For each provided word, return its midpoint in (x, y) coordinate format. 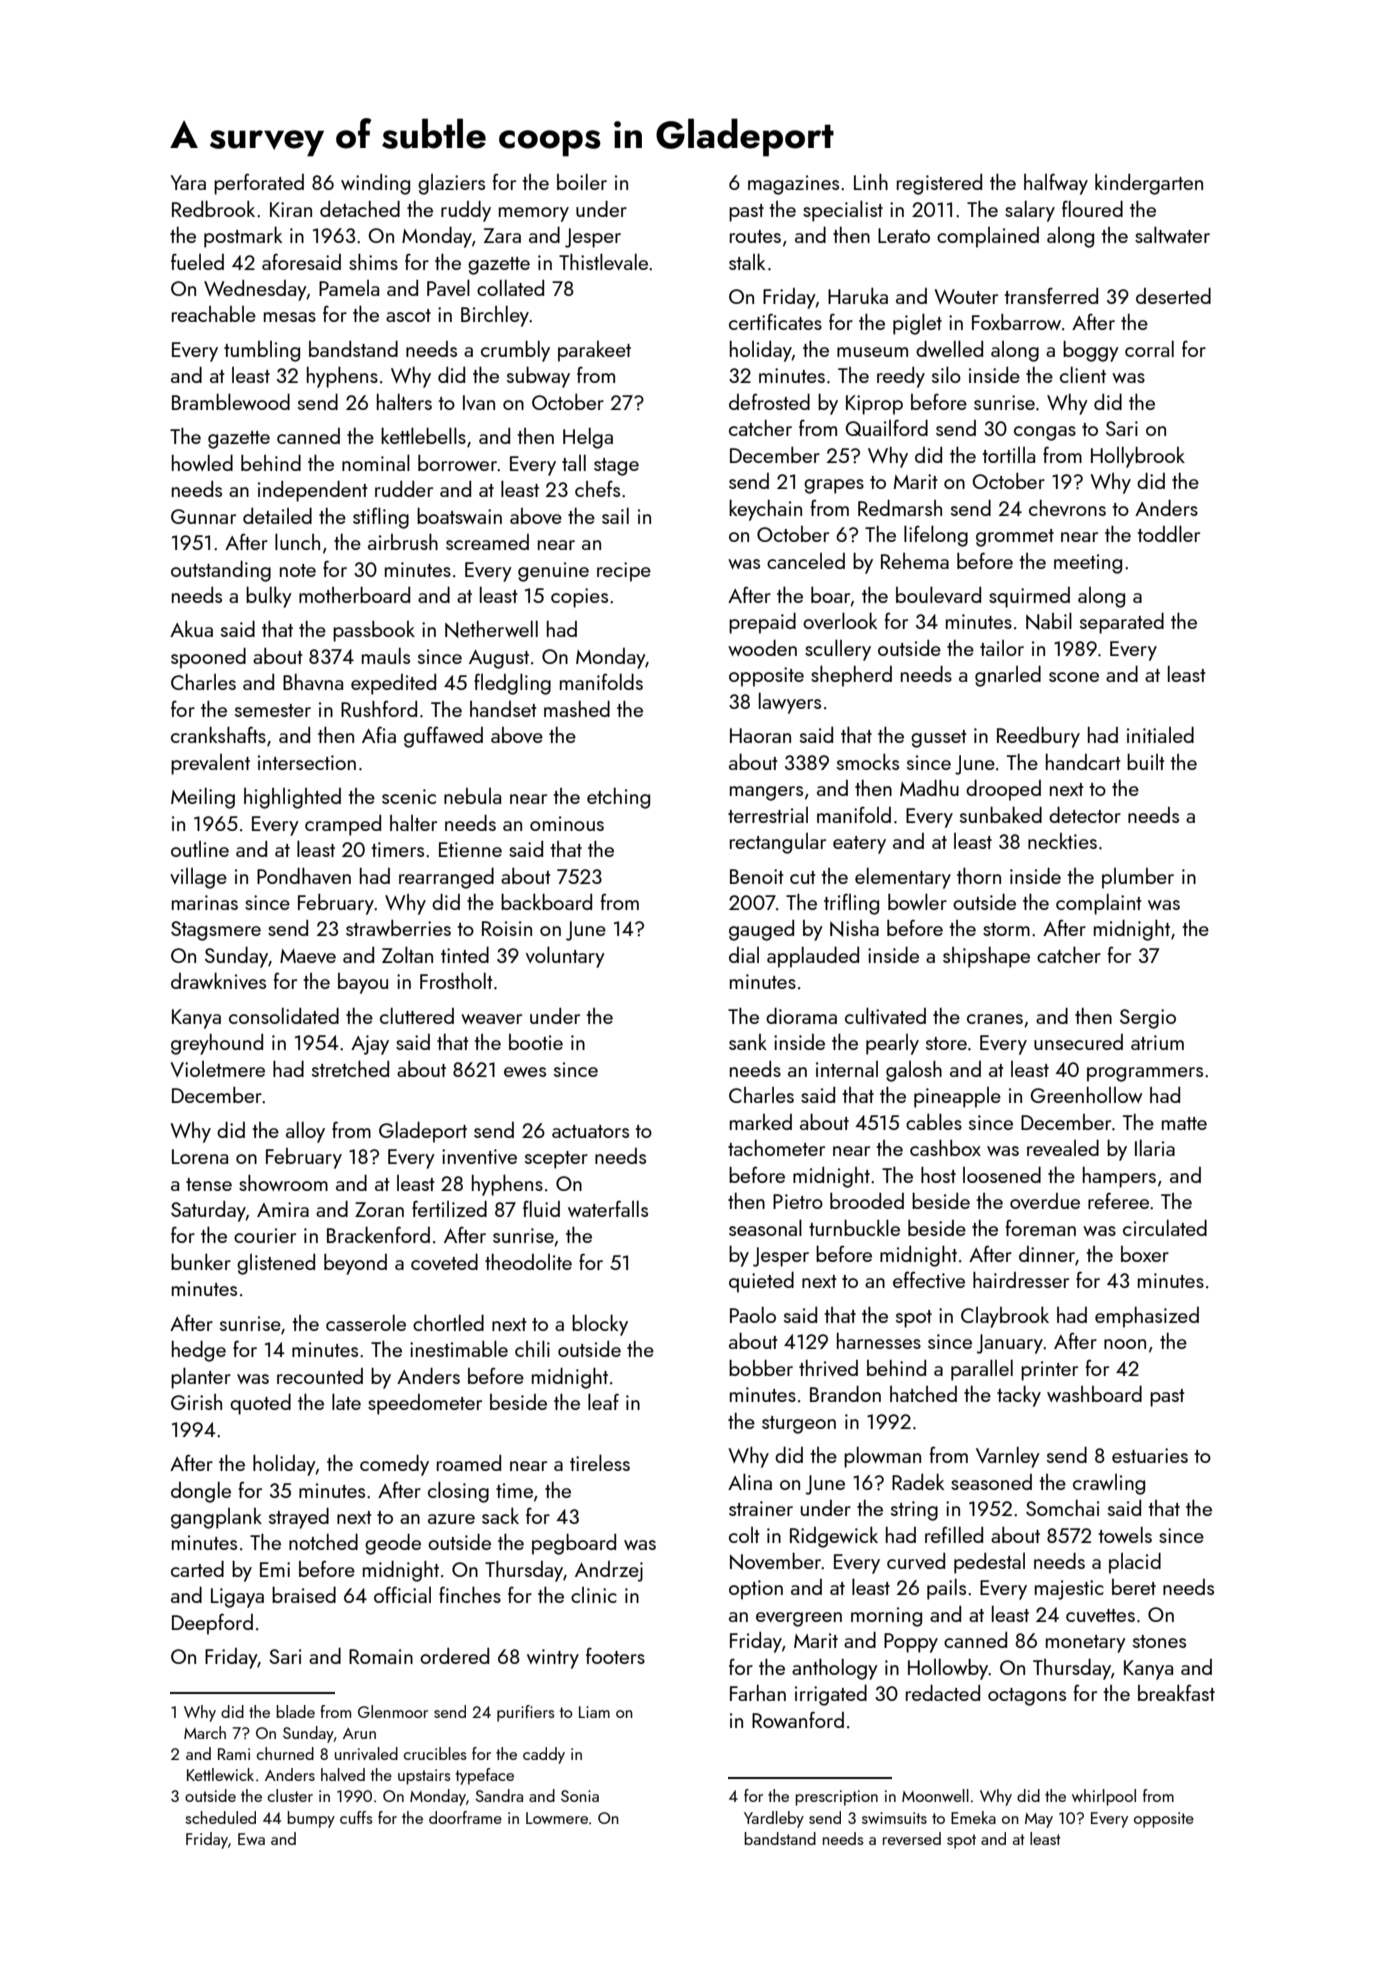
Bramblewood (231, 401)
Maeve (308, 956)
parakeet (594, 351)
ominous (567, 823)
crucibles (435, 1753)
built (1146, 761)
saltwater (1172, 234)
